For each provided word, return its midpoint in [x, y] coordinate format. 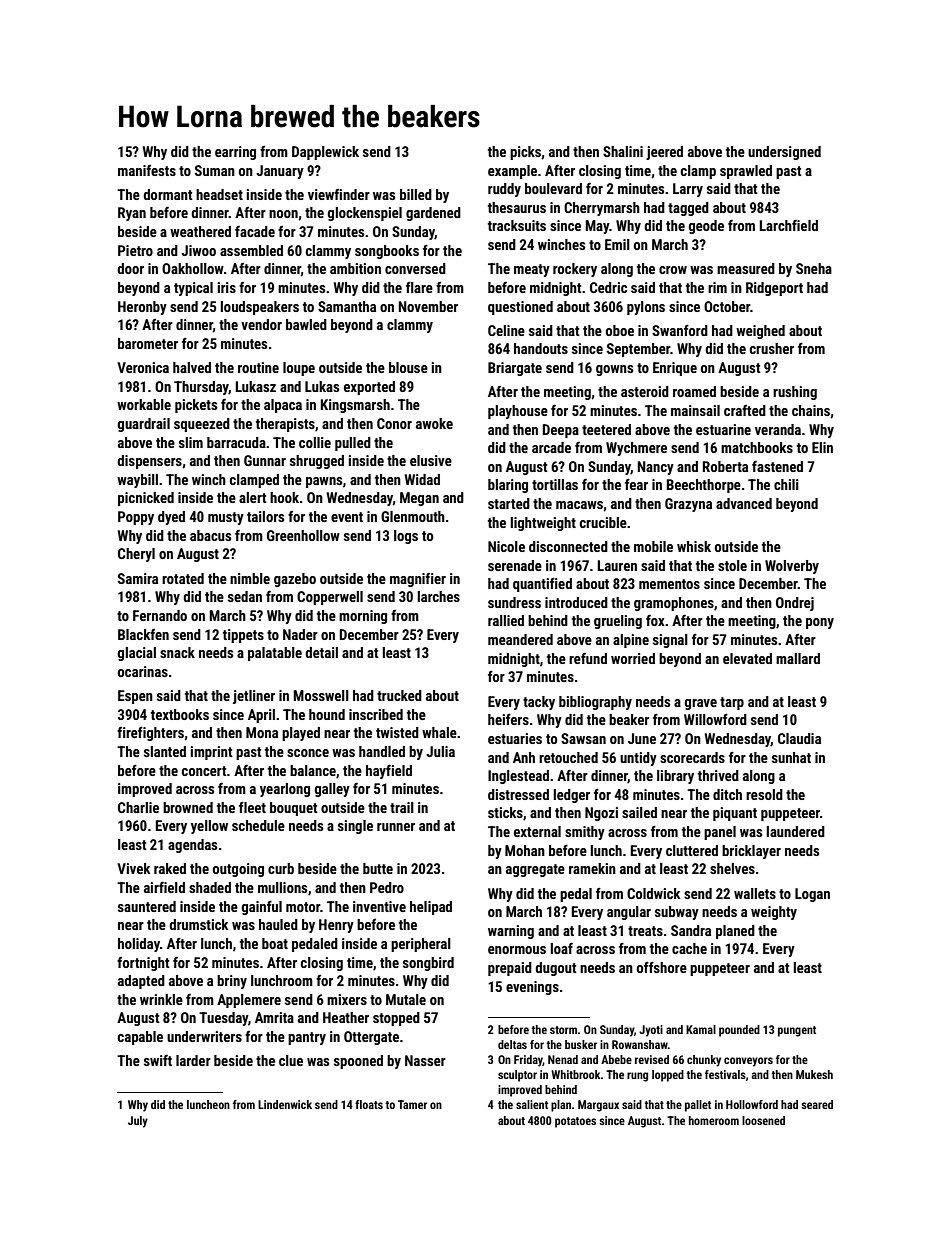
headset [219, 194]
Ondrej [795, 604]
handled [382, 751]
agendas [192, 846]
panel [720, 833]
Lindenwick [285, 1104]
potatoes [575, 1122]
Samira [138, 578]
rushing [795, 393]
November [428, 306]
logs [406, 537]
